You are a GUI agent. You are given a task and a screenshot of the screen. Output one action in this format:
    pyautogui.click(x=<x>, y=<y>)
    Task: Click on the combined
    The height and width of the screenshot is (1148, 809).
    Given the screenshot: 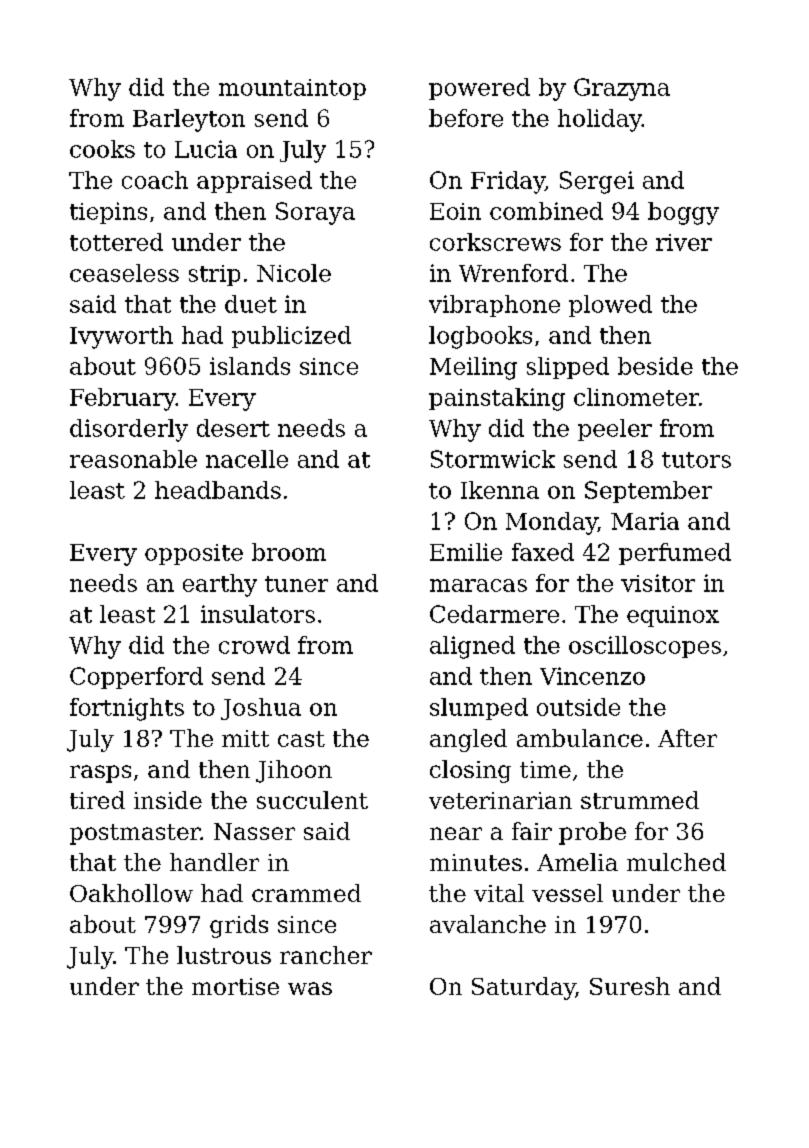 What is the action you would take?
    pyautogui.click(x=546, y=211)
